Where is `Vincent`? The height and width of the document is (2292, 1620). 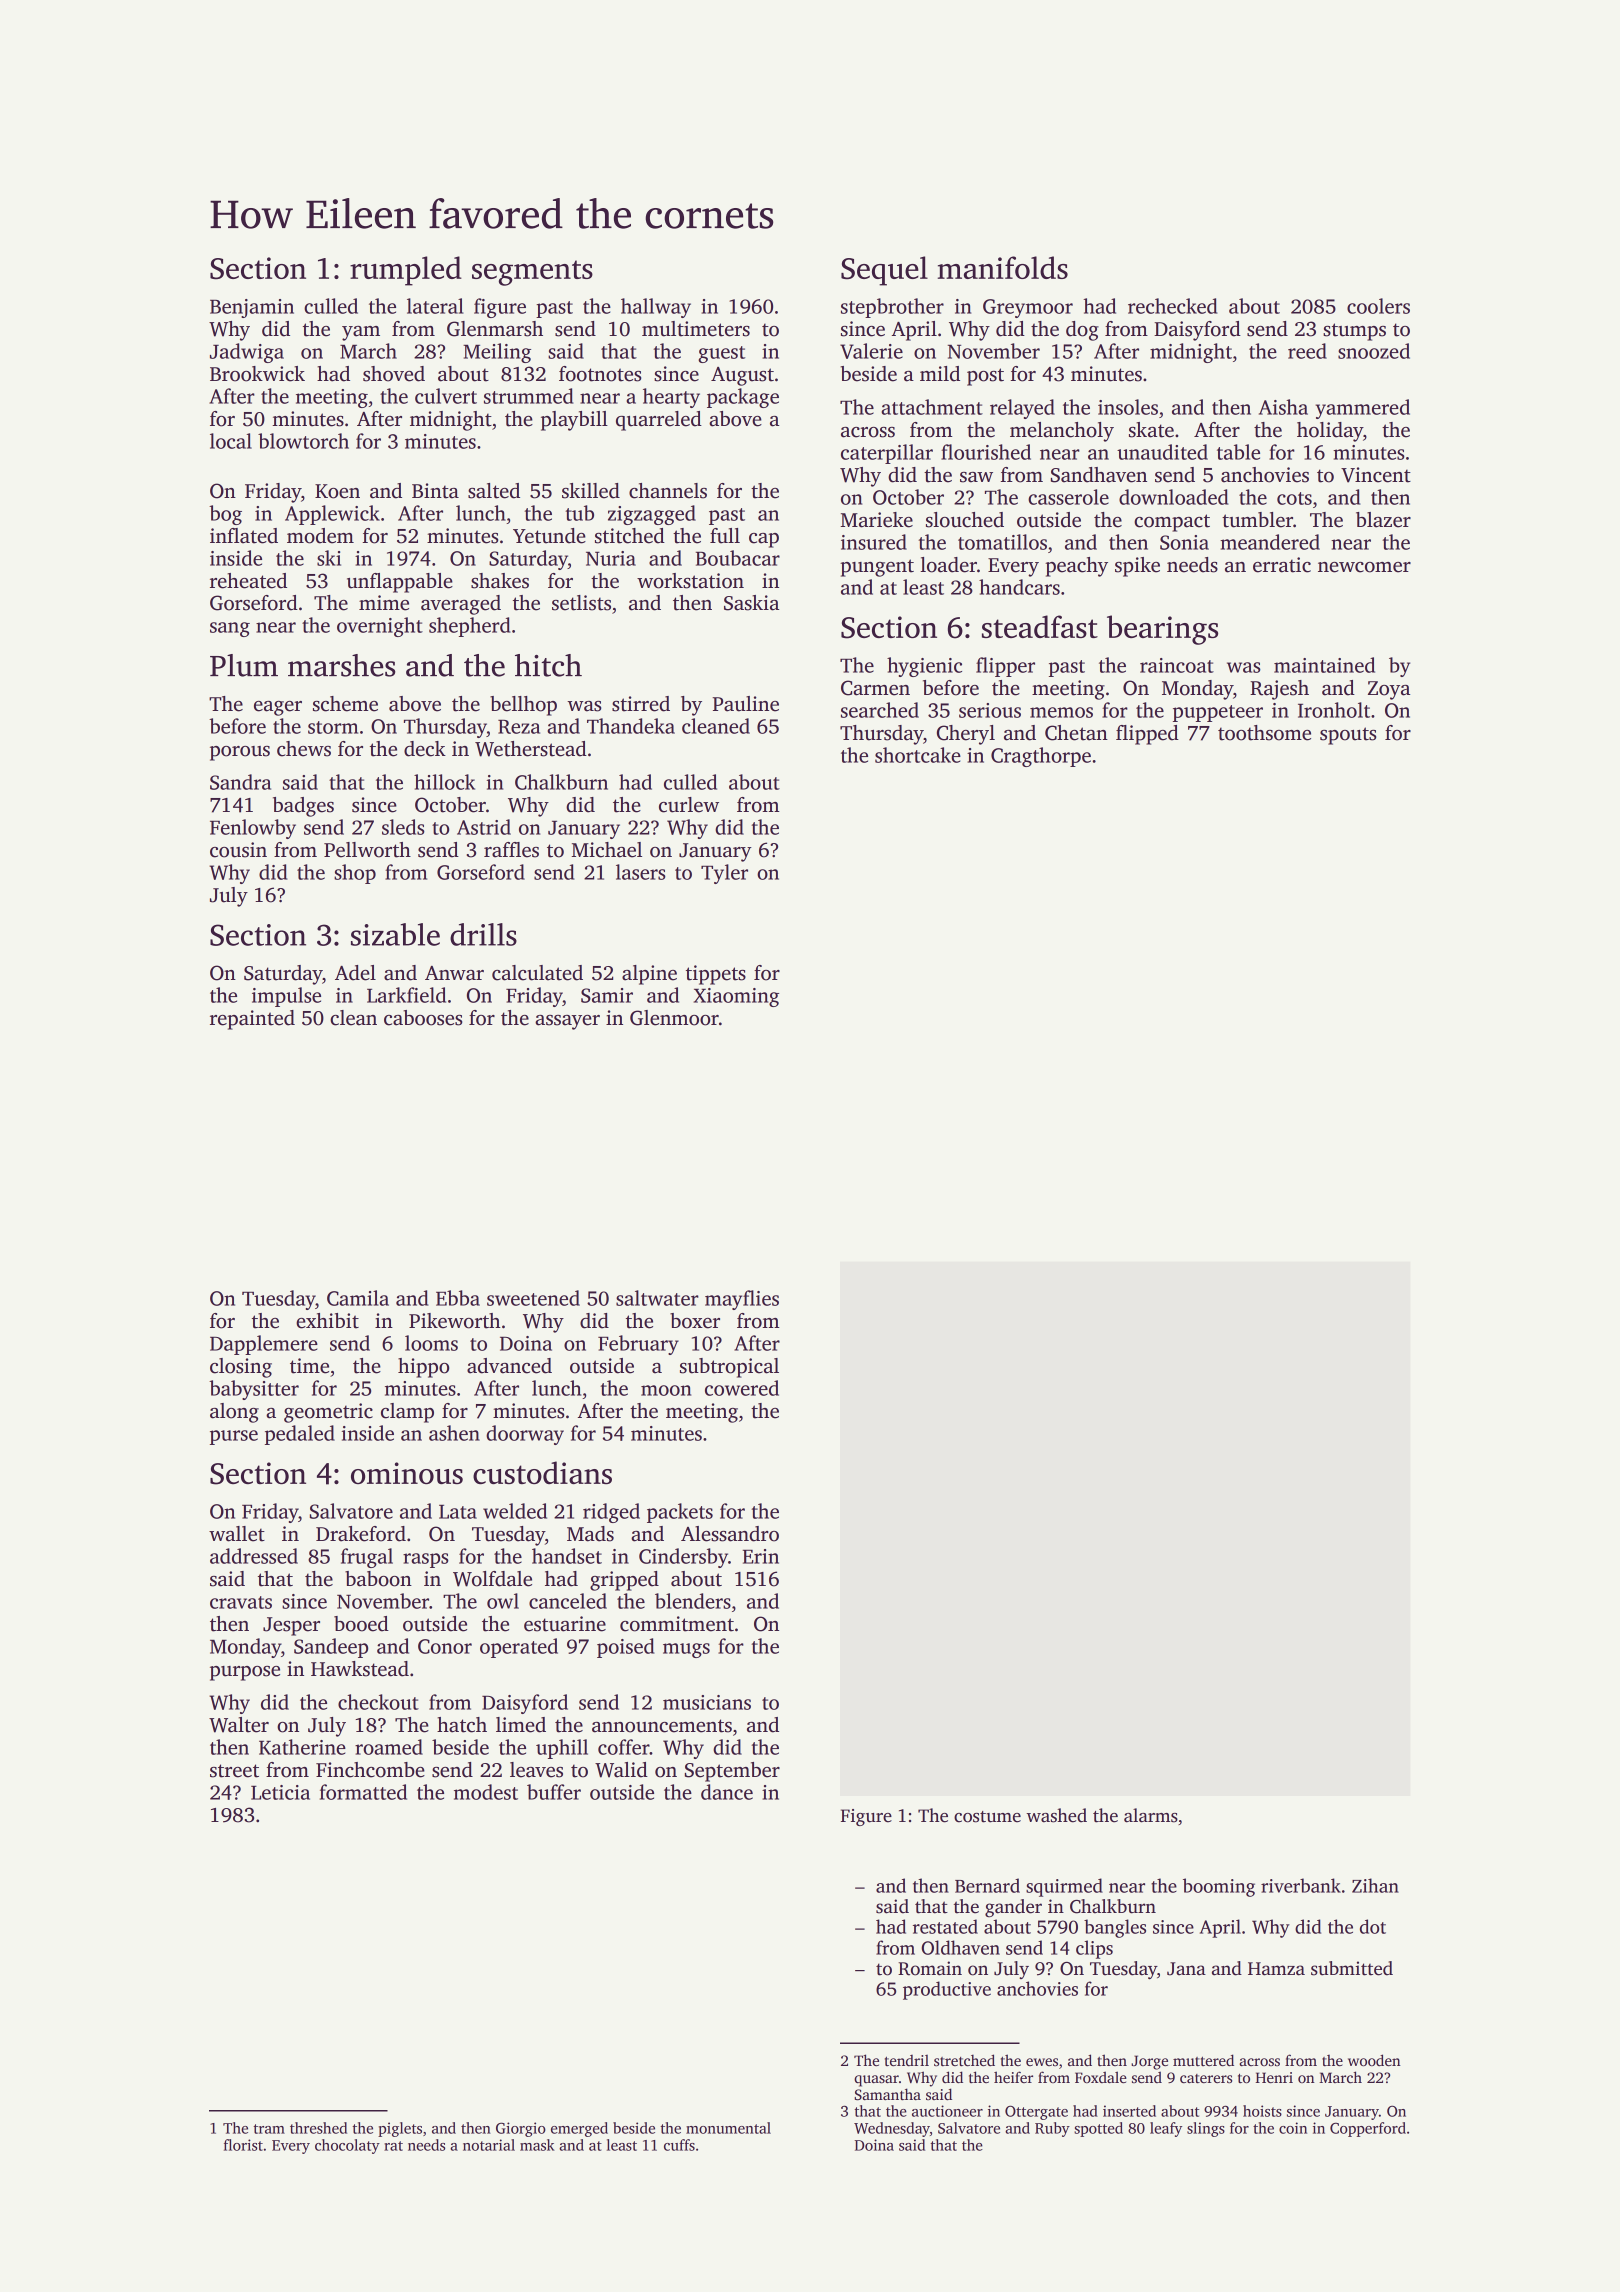 Vincent is located at coordinates (1376, 475).
